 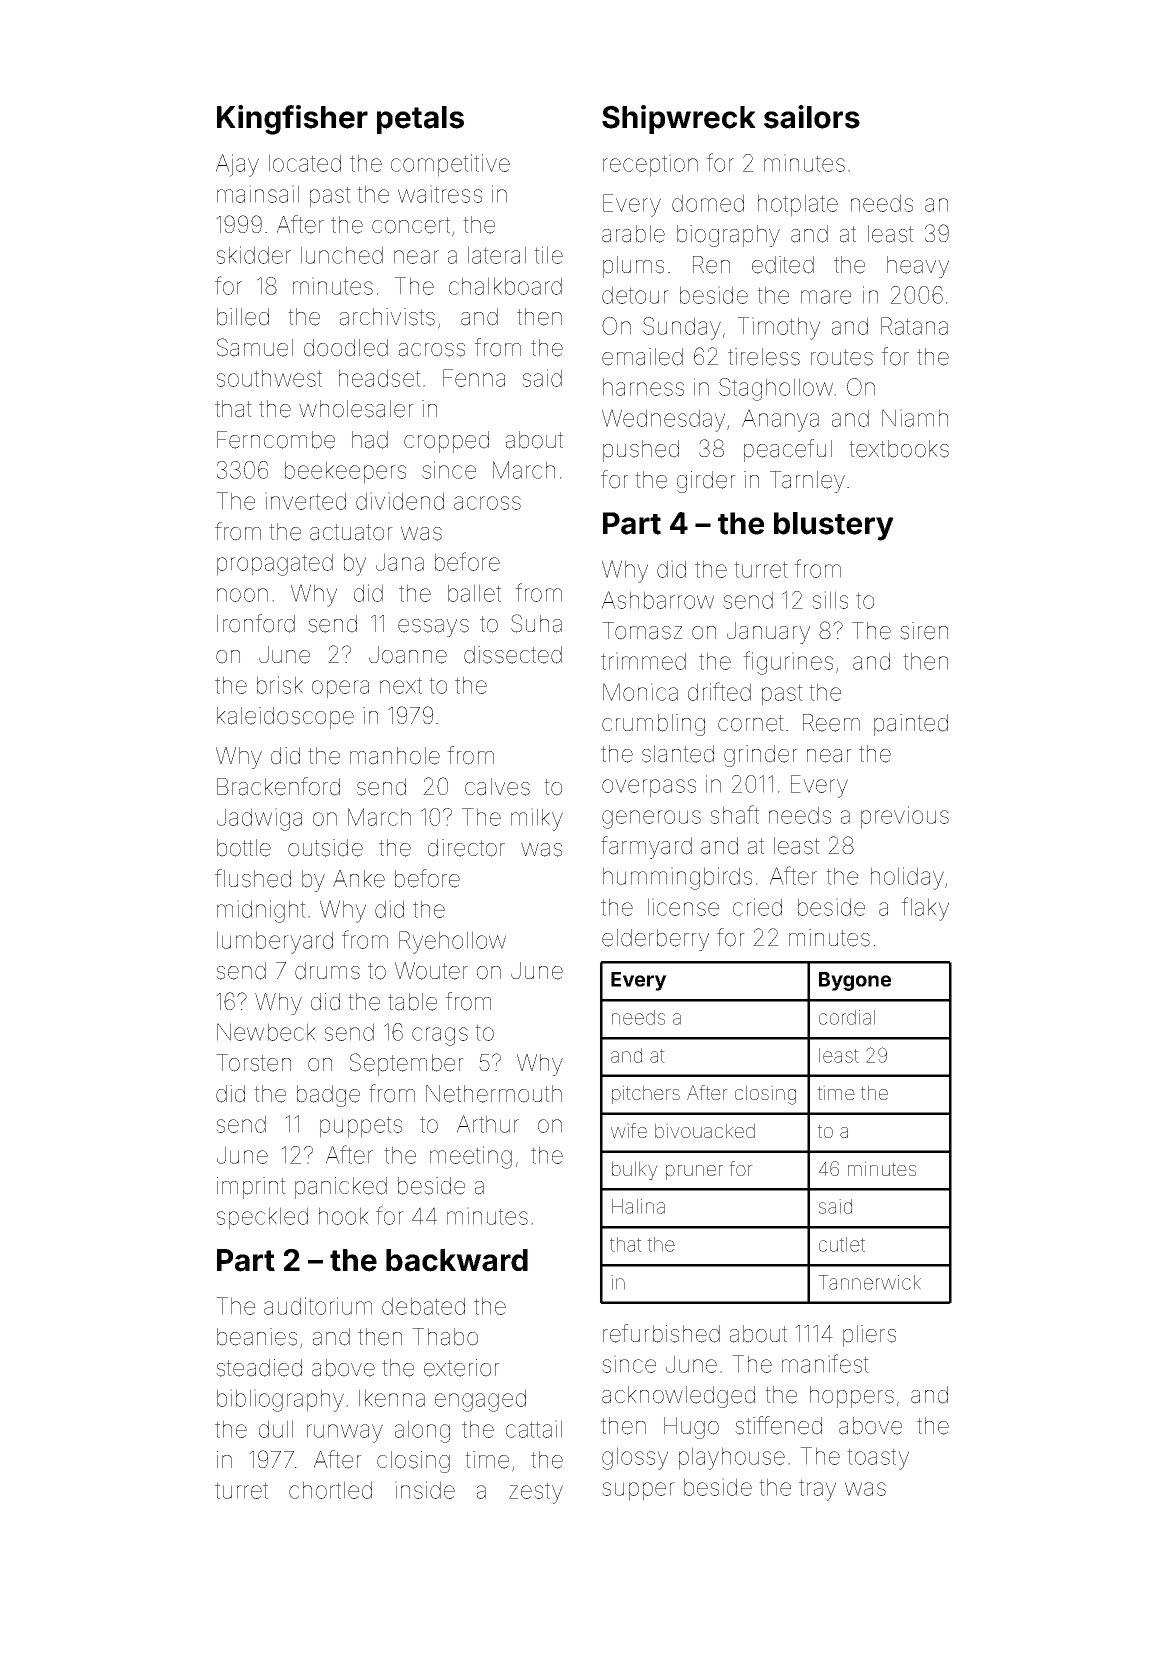 I want to click on dissected, so click(x=513, y=655).
